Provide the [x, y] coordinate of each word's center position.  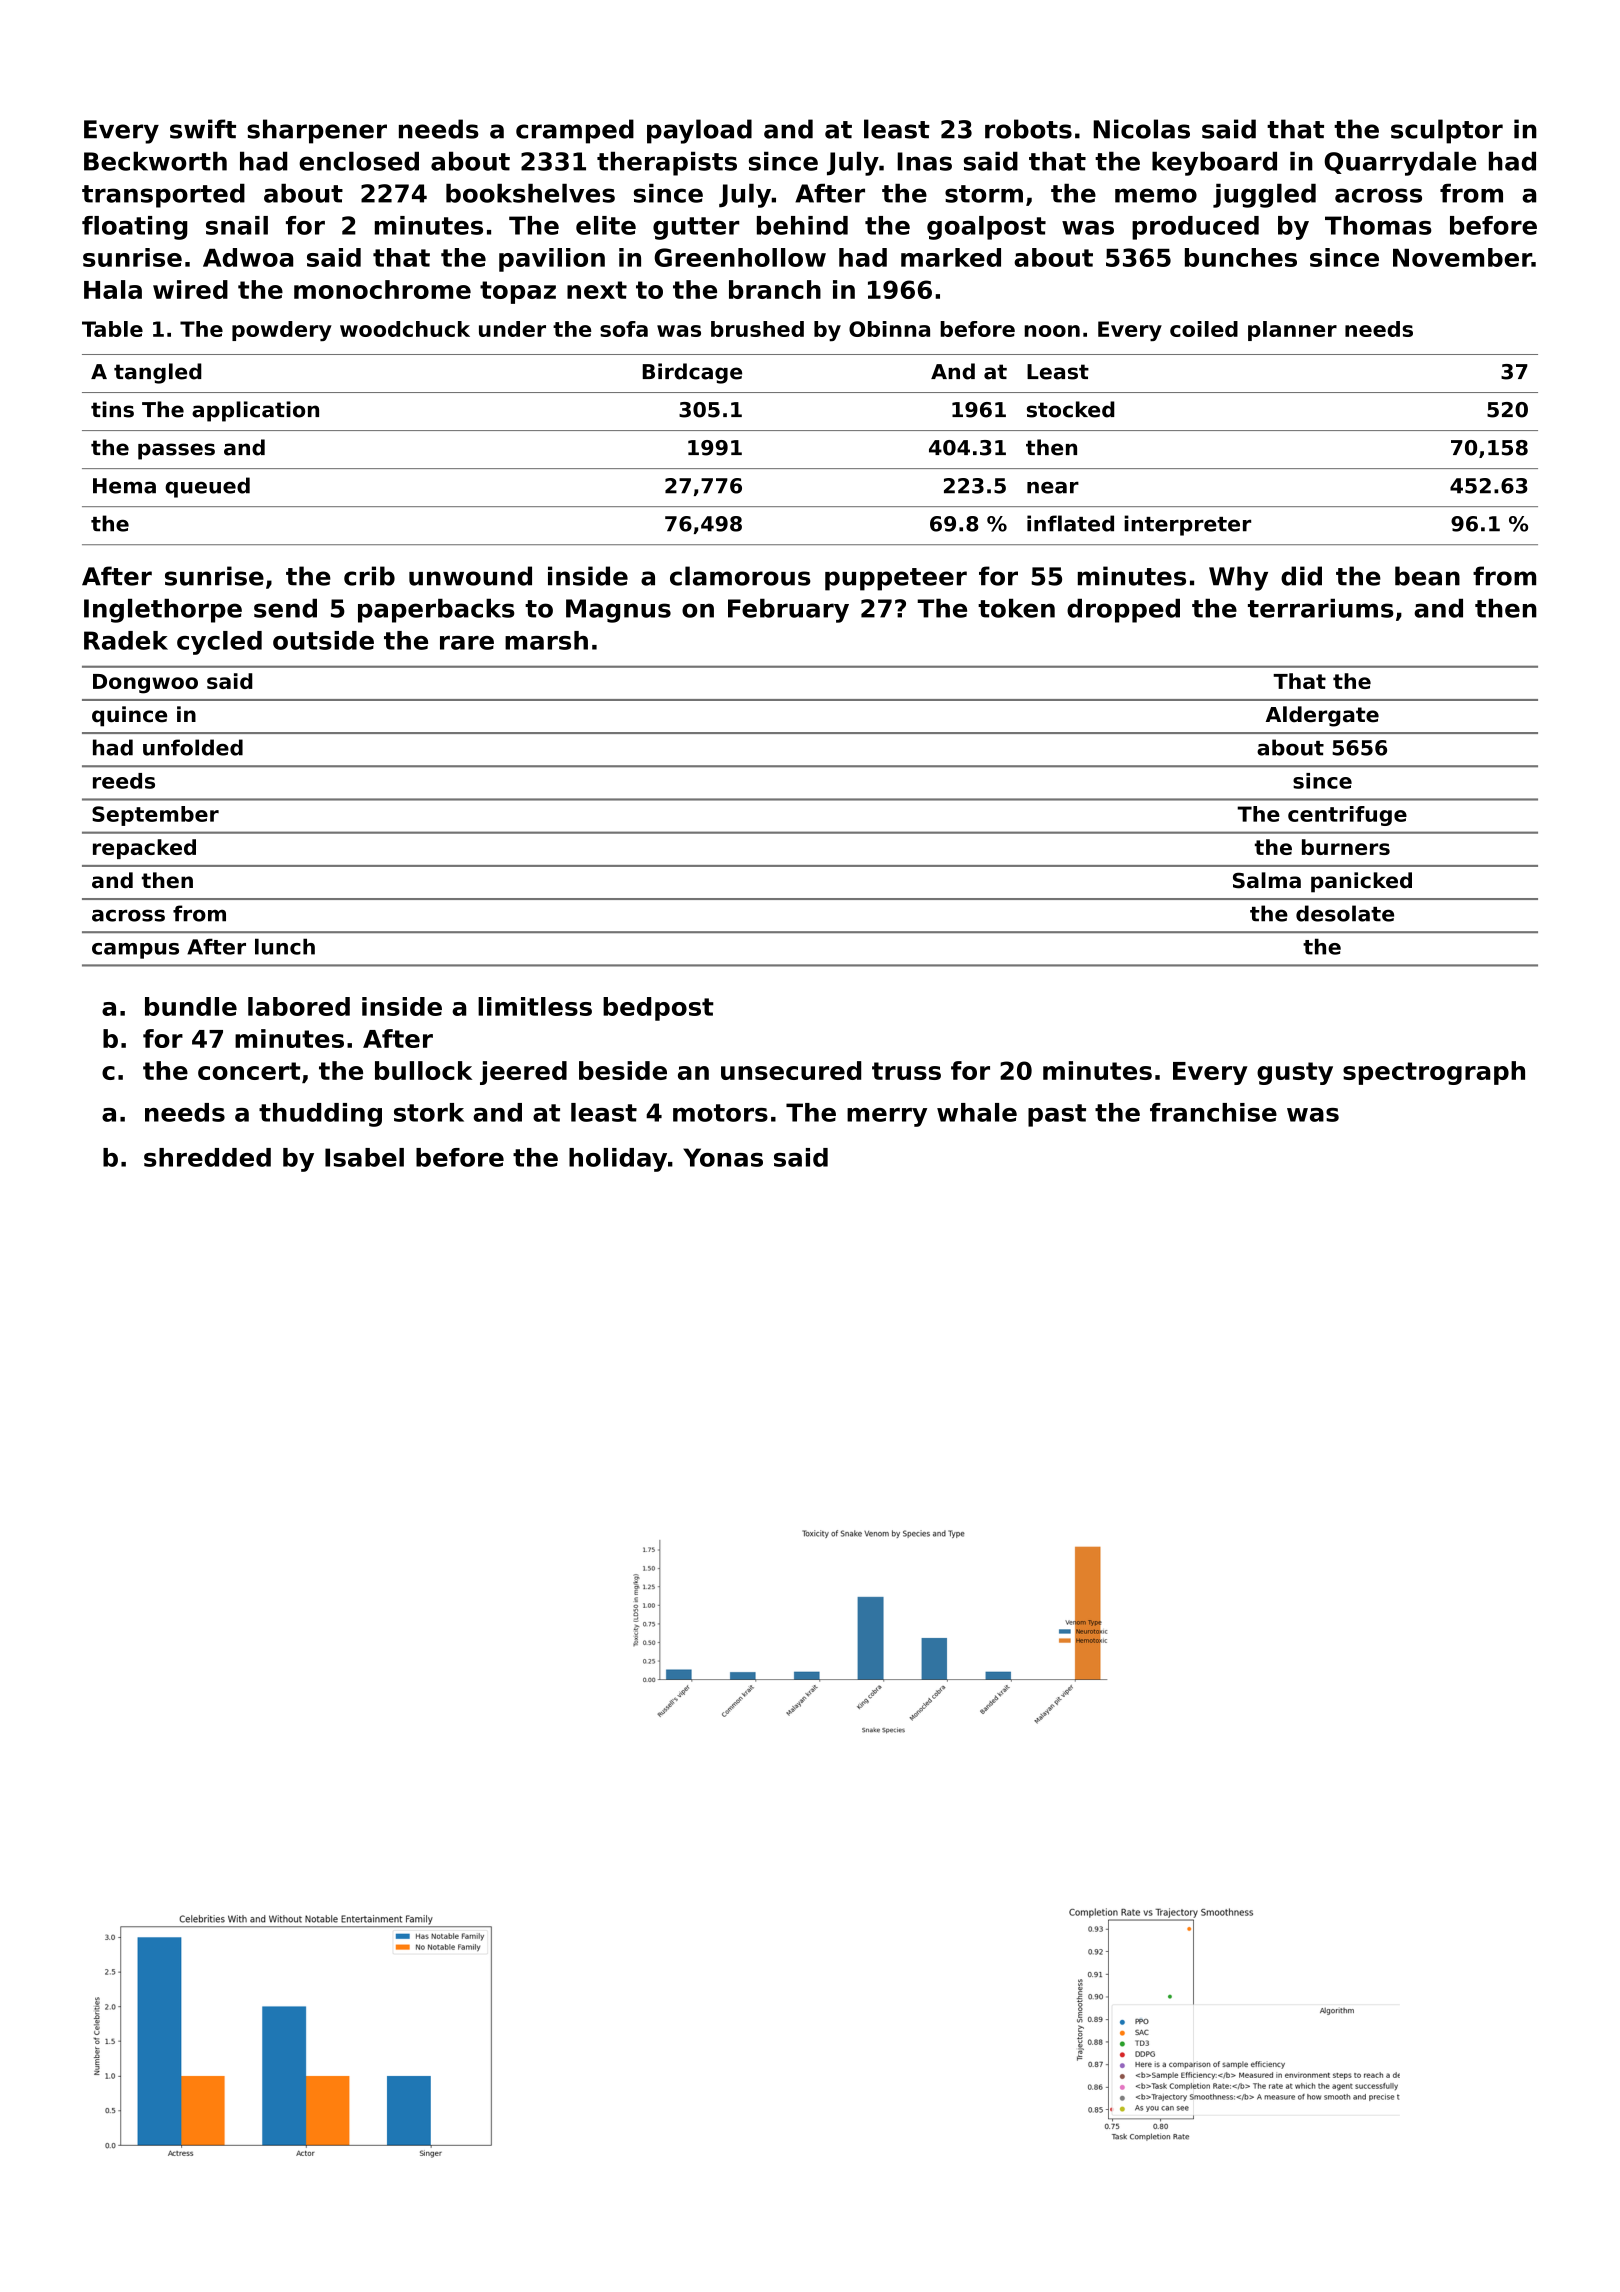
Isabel [364, 1157]
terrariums [1321, 608]
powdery [282, 331]
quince [129, 716]
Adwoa [248, 257]
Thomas [1378, 225]
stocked [1071, 409]
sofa [624, 329]
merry [887, 1117]
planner [1292, 331]
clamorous [740, 576]
